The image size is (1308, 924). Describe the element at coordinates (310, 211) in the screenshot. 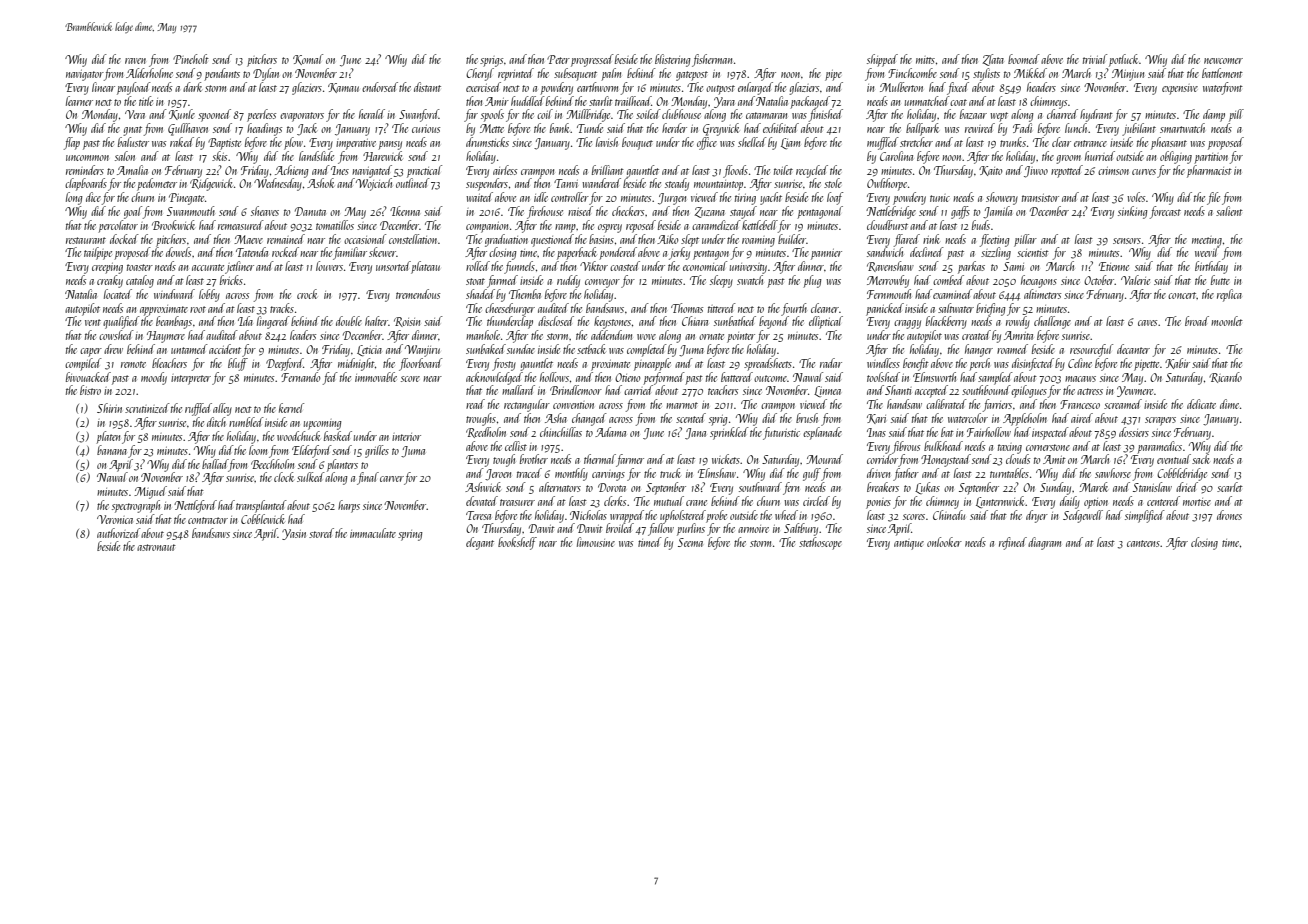

I see `Danuta` at that location.
